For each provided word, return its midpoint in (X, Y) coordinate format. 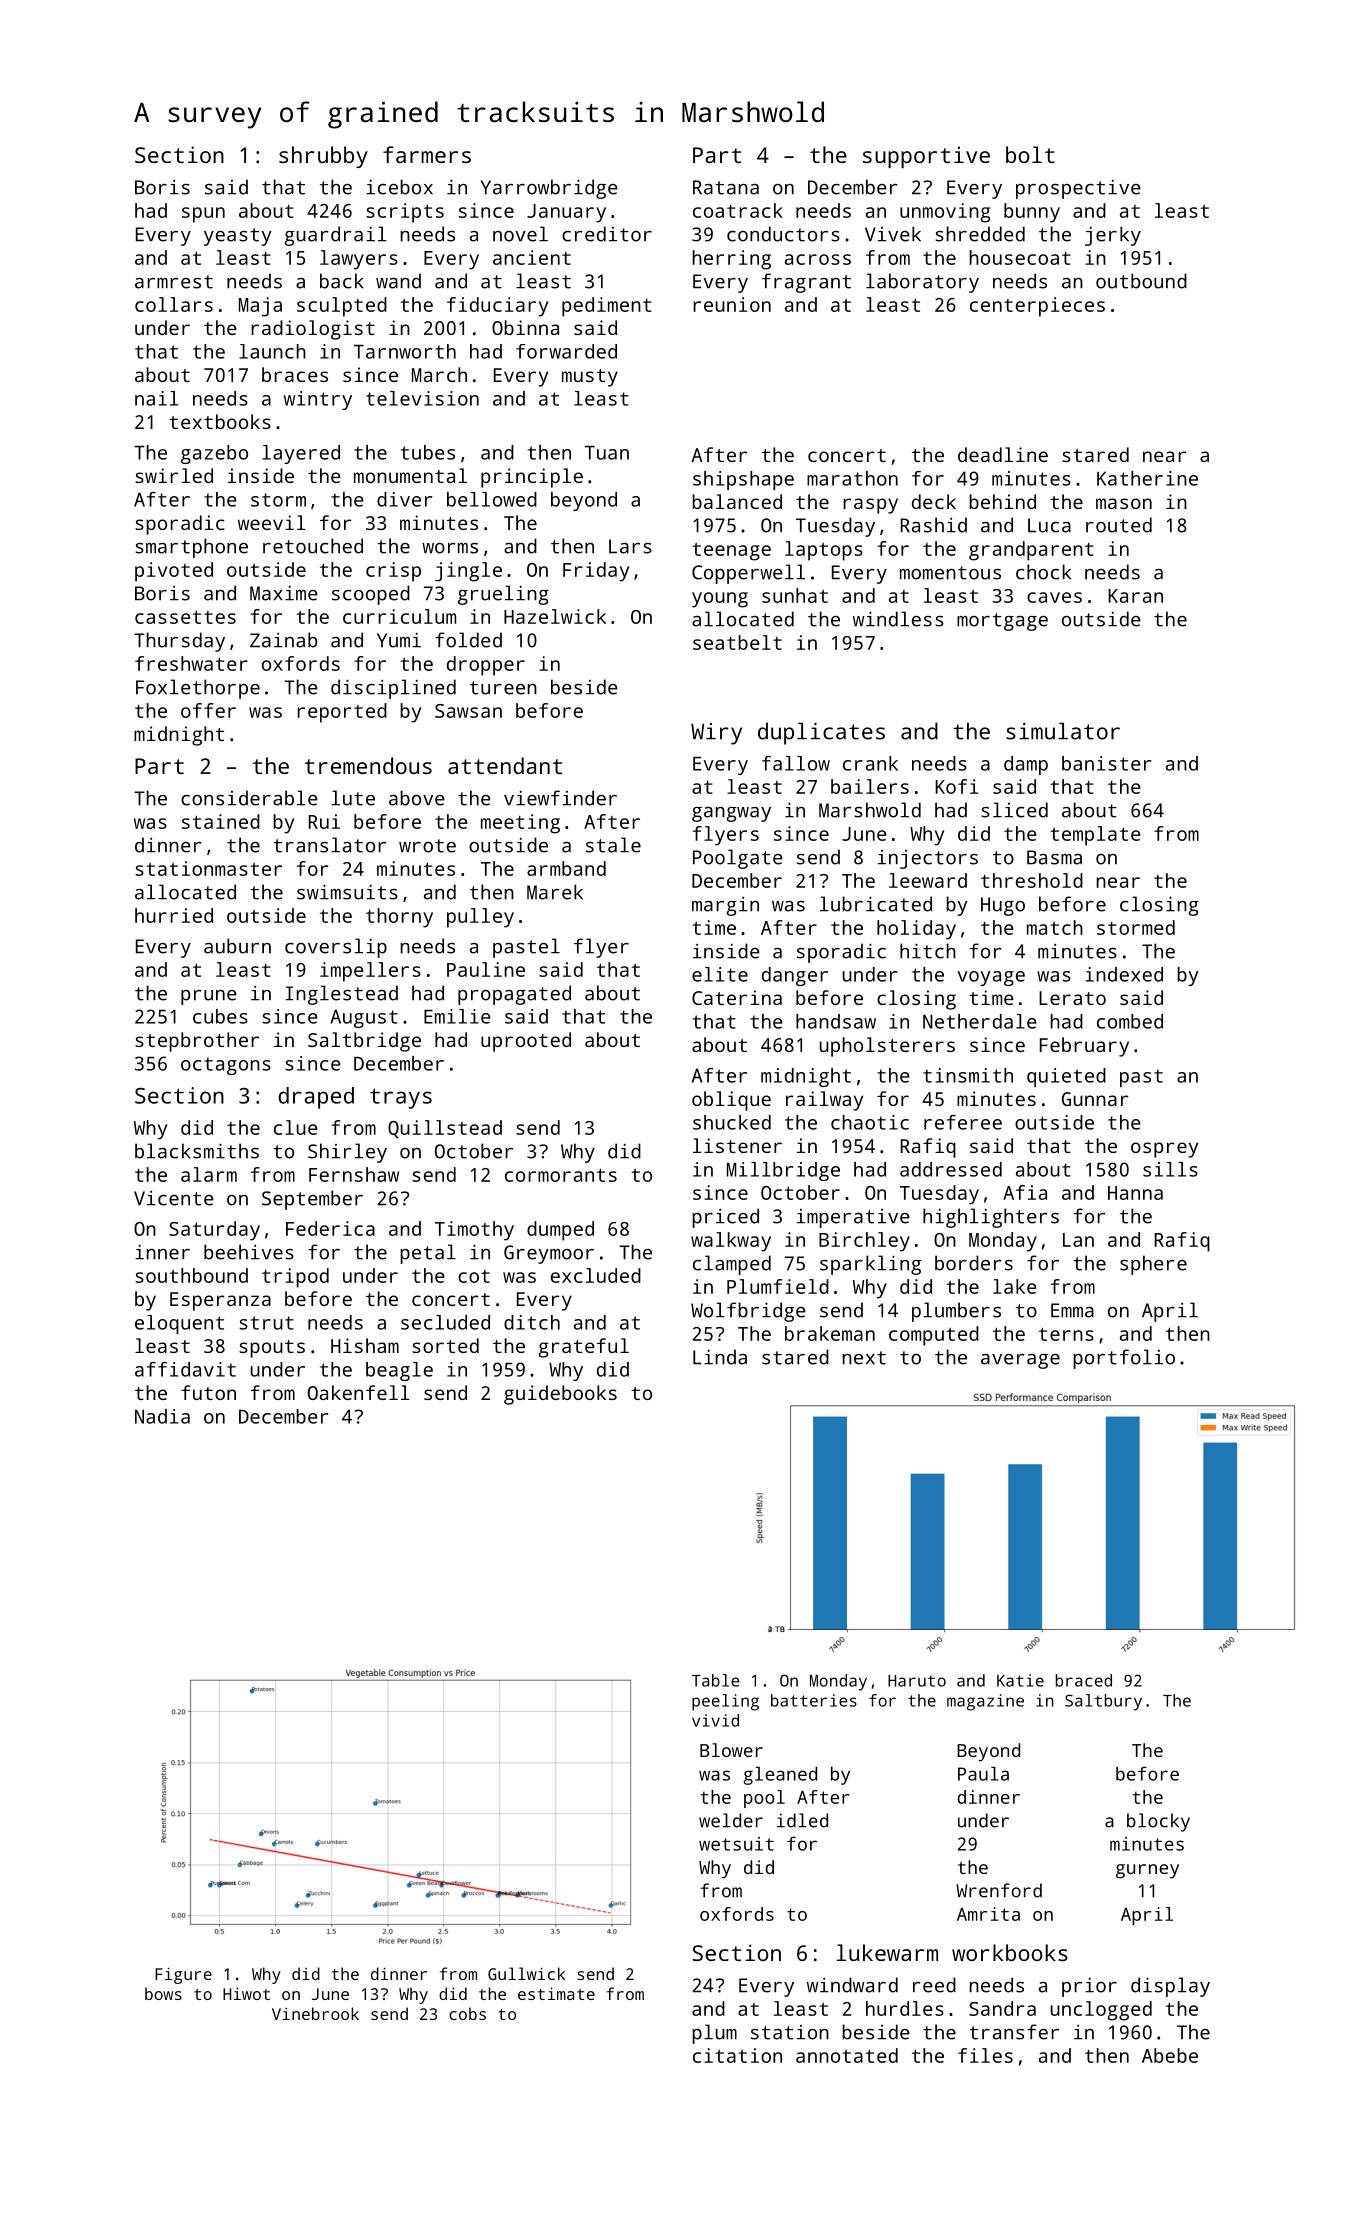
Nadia (162, 1416)
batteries (814, 1700)
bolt (1030, 154)
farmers (427, 154)
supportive (926, 157)
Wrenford (999, 1890)
